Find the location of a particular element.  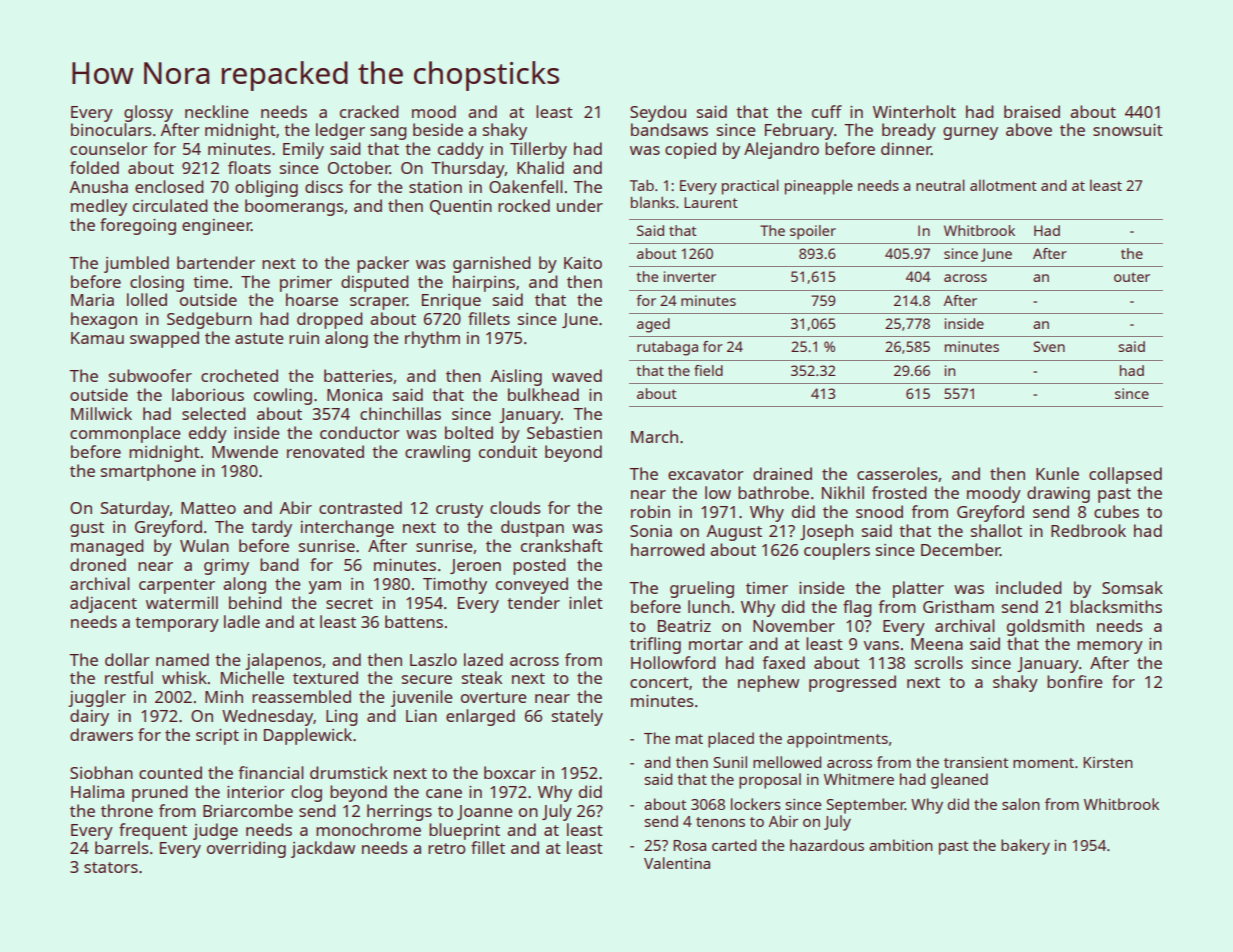

concert is located at coordinates (659, 682).
